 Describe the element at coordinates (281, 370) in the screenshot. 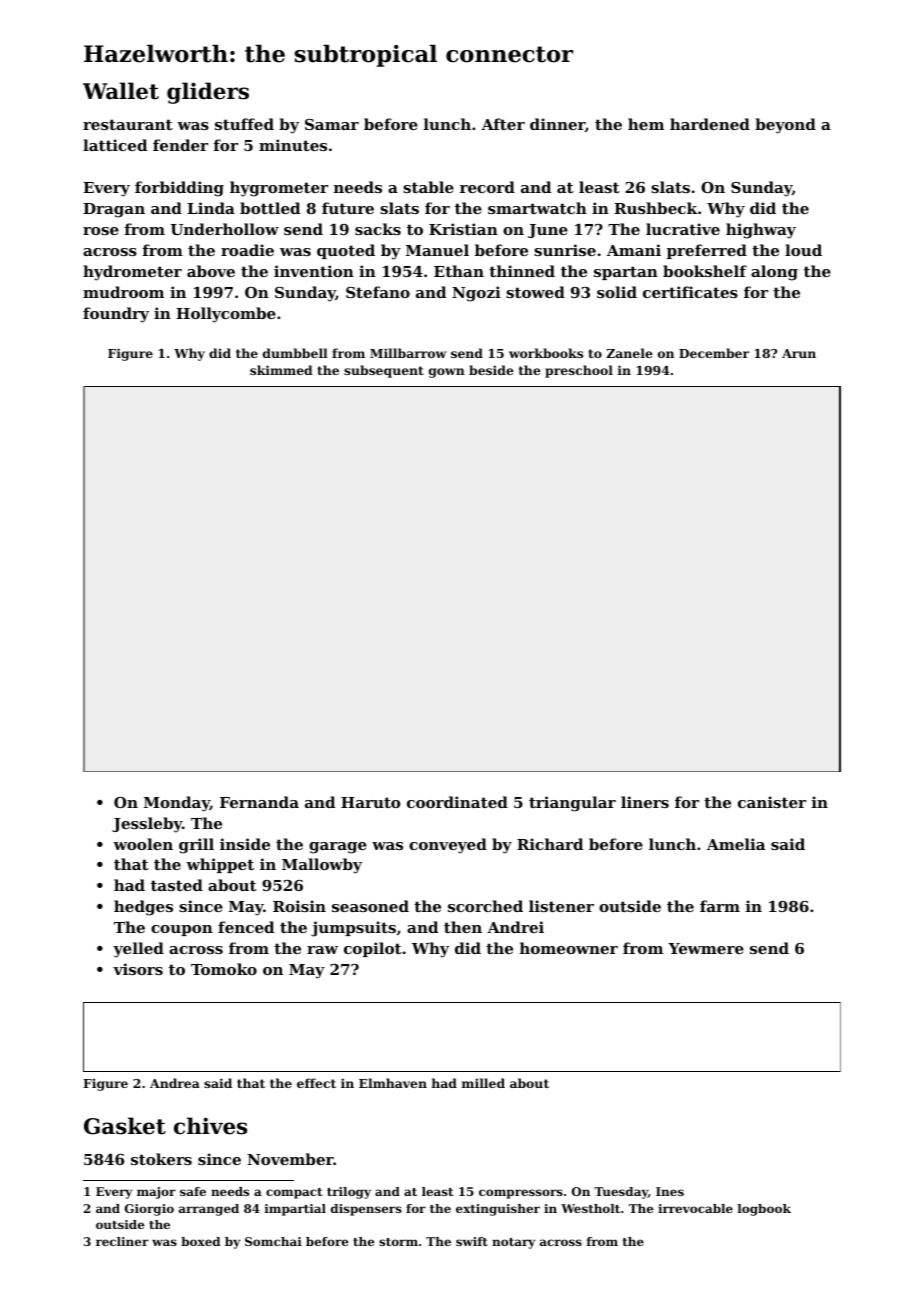

I see `skimmed` at that location.
